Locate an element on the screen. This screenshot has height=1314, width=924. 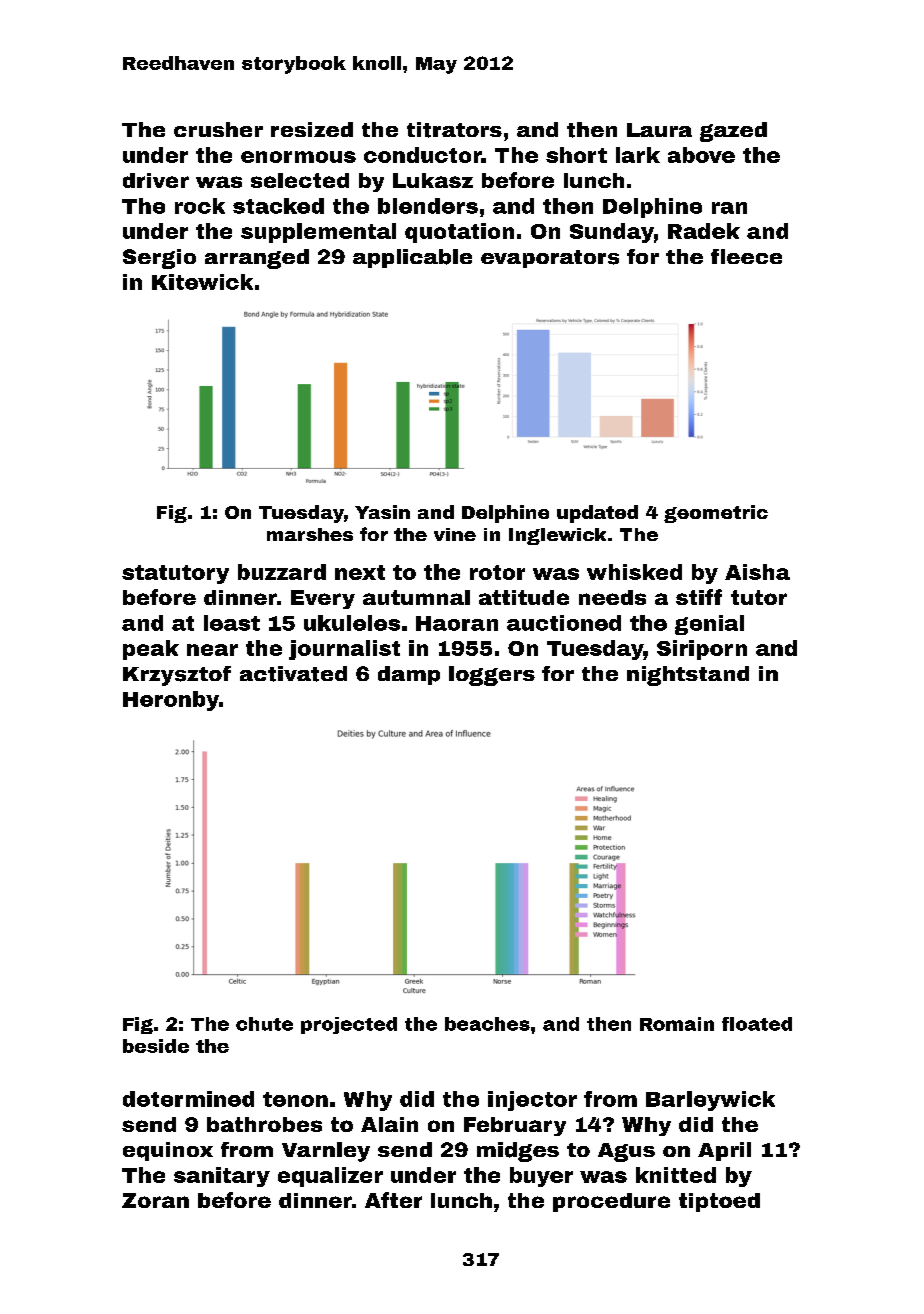
above is located at coordinates (701, 155).
